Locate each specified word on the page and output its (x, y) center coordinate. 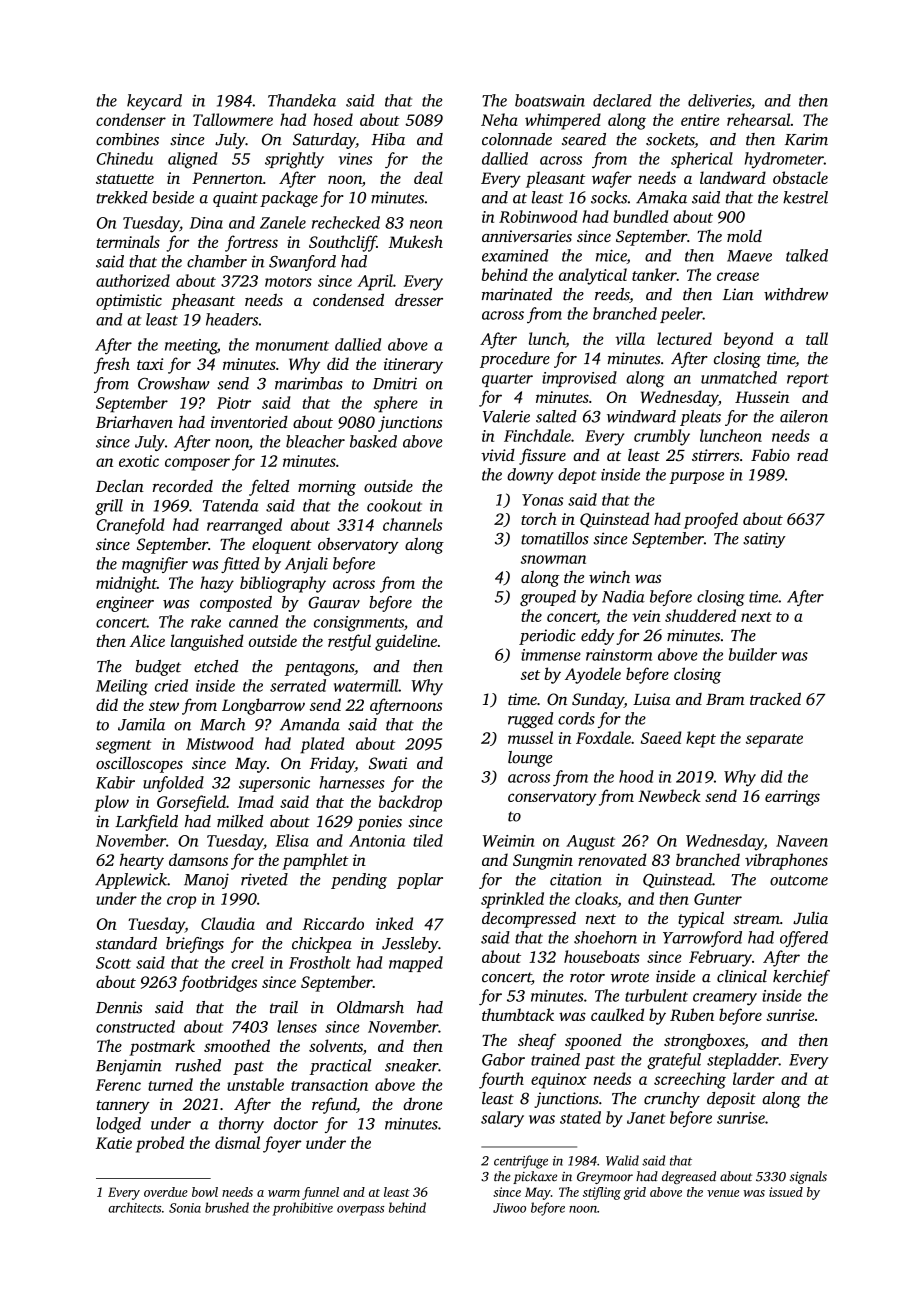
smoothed (237, 1045)
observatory (358, 545)
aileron (804, 416)
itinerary (413, 366)
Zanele (283, 222)
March (223, 724)
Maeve (749, 256)
